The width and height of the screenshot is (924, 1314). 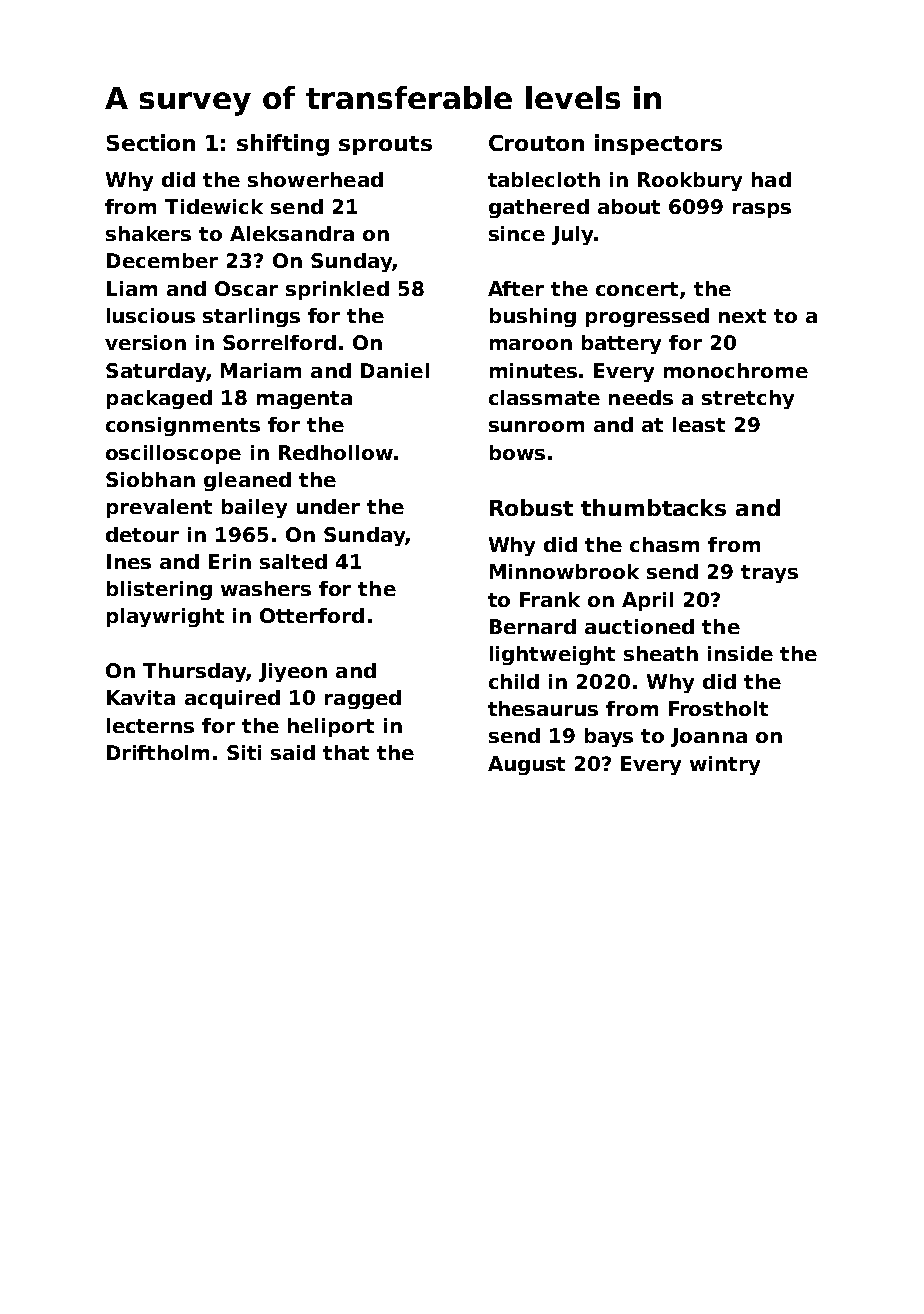 What do you see at coordinates (658, 144) in the screenshot?
I see `inspectors` at bounding box center [658, 144].
